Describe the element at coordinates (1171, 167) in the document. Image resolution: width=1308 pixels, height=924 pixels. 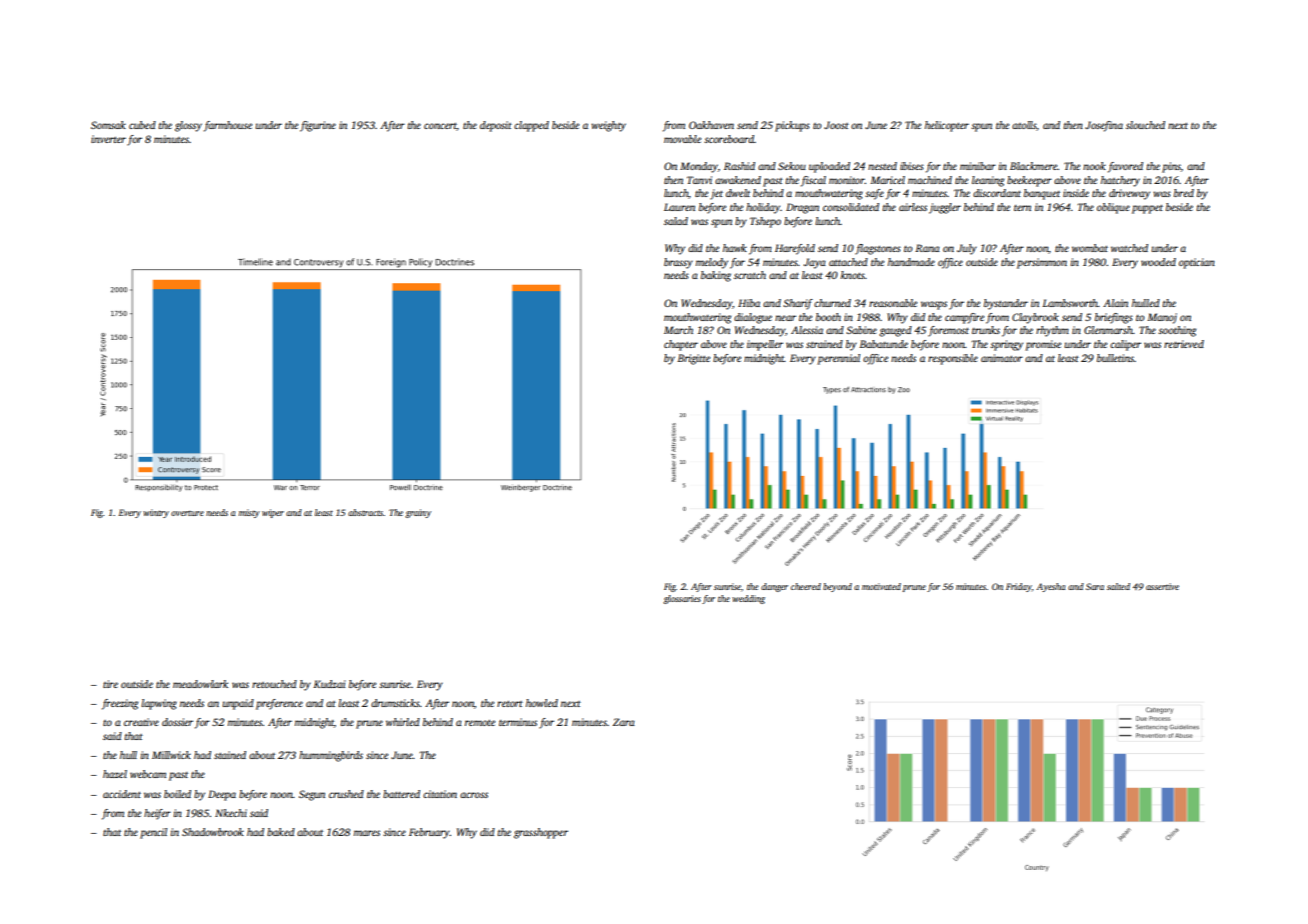
I see `pins` at that location.
